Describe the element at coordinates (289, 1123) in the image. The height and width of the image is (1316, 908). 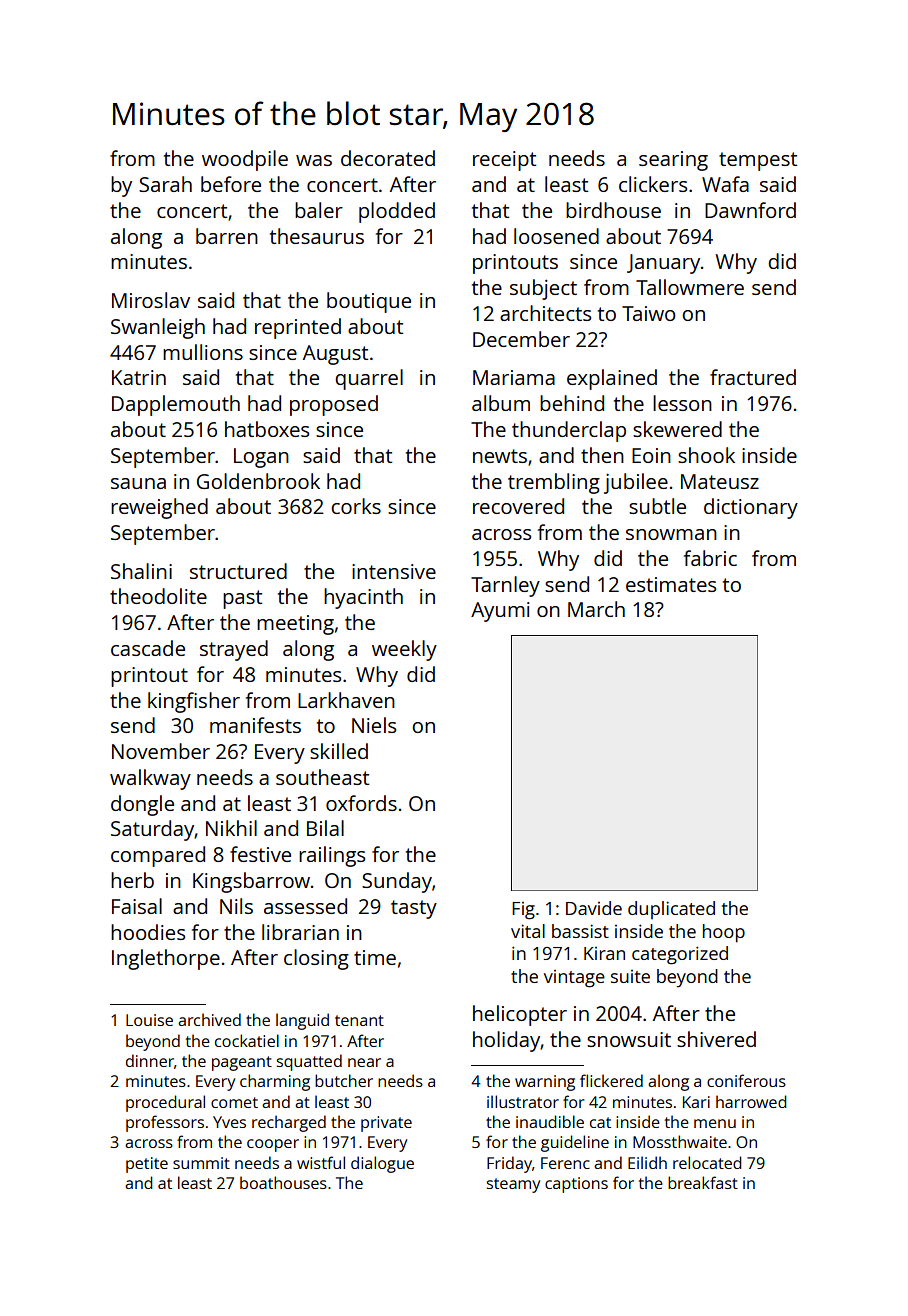
I see `recharged` at that location.
